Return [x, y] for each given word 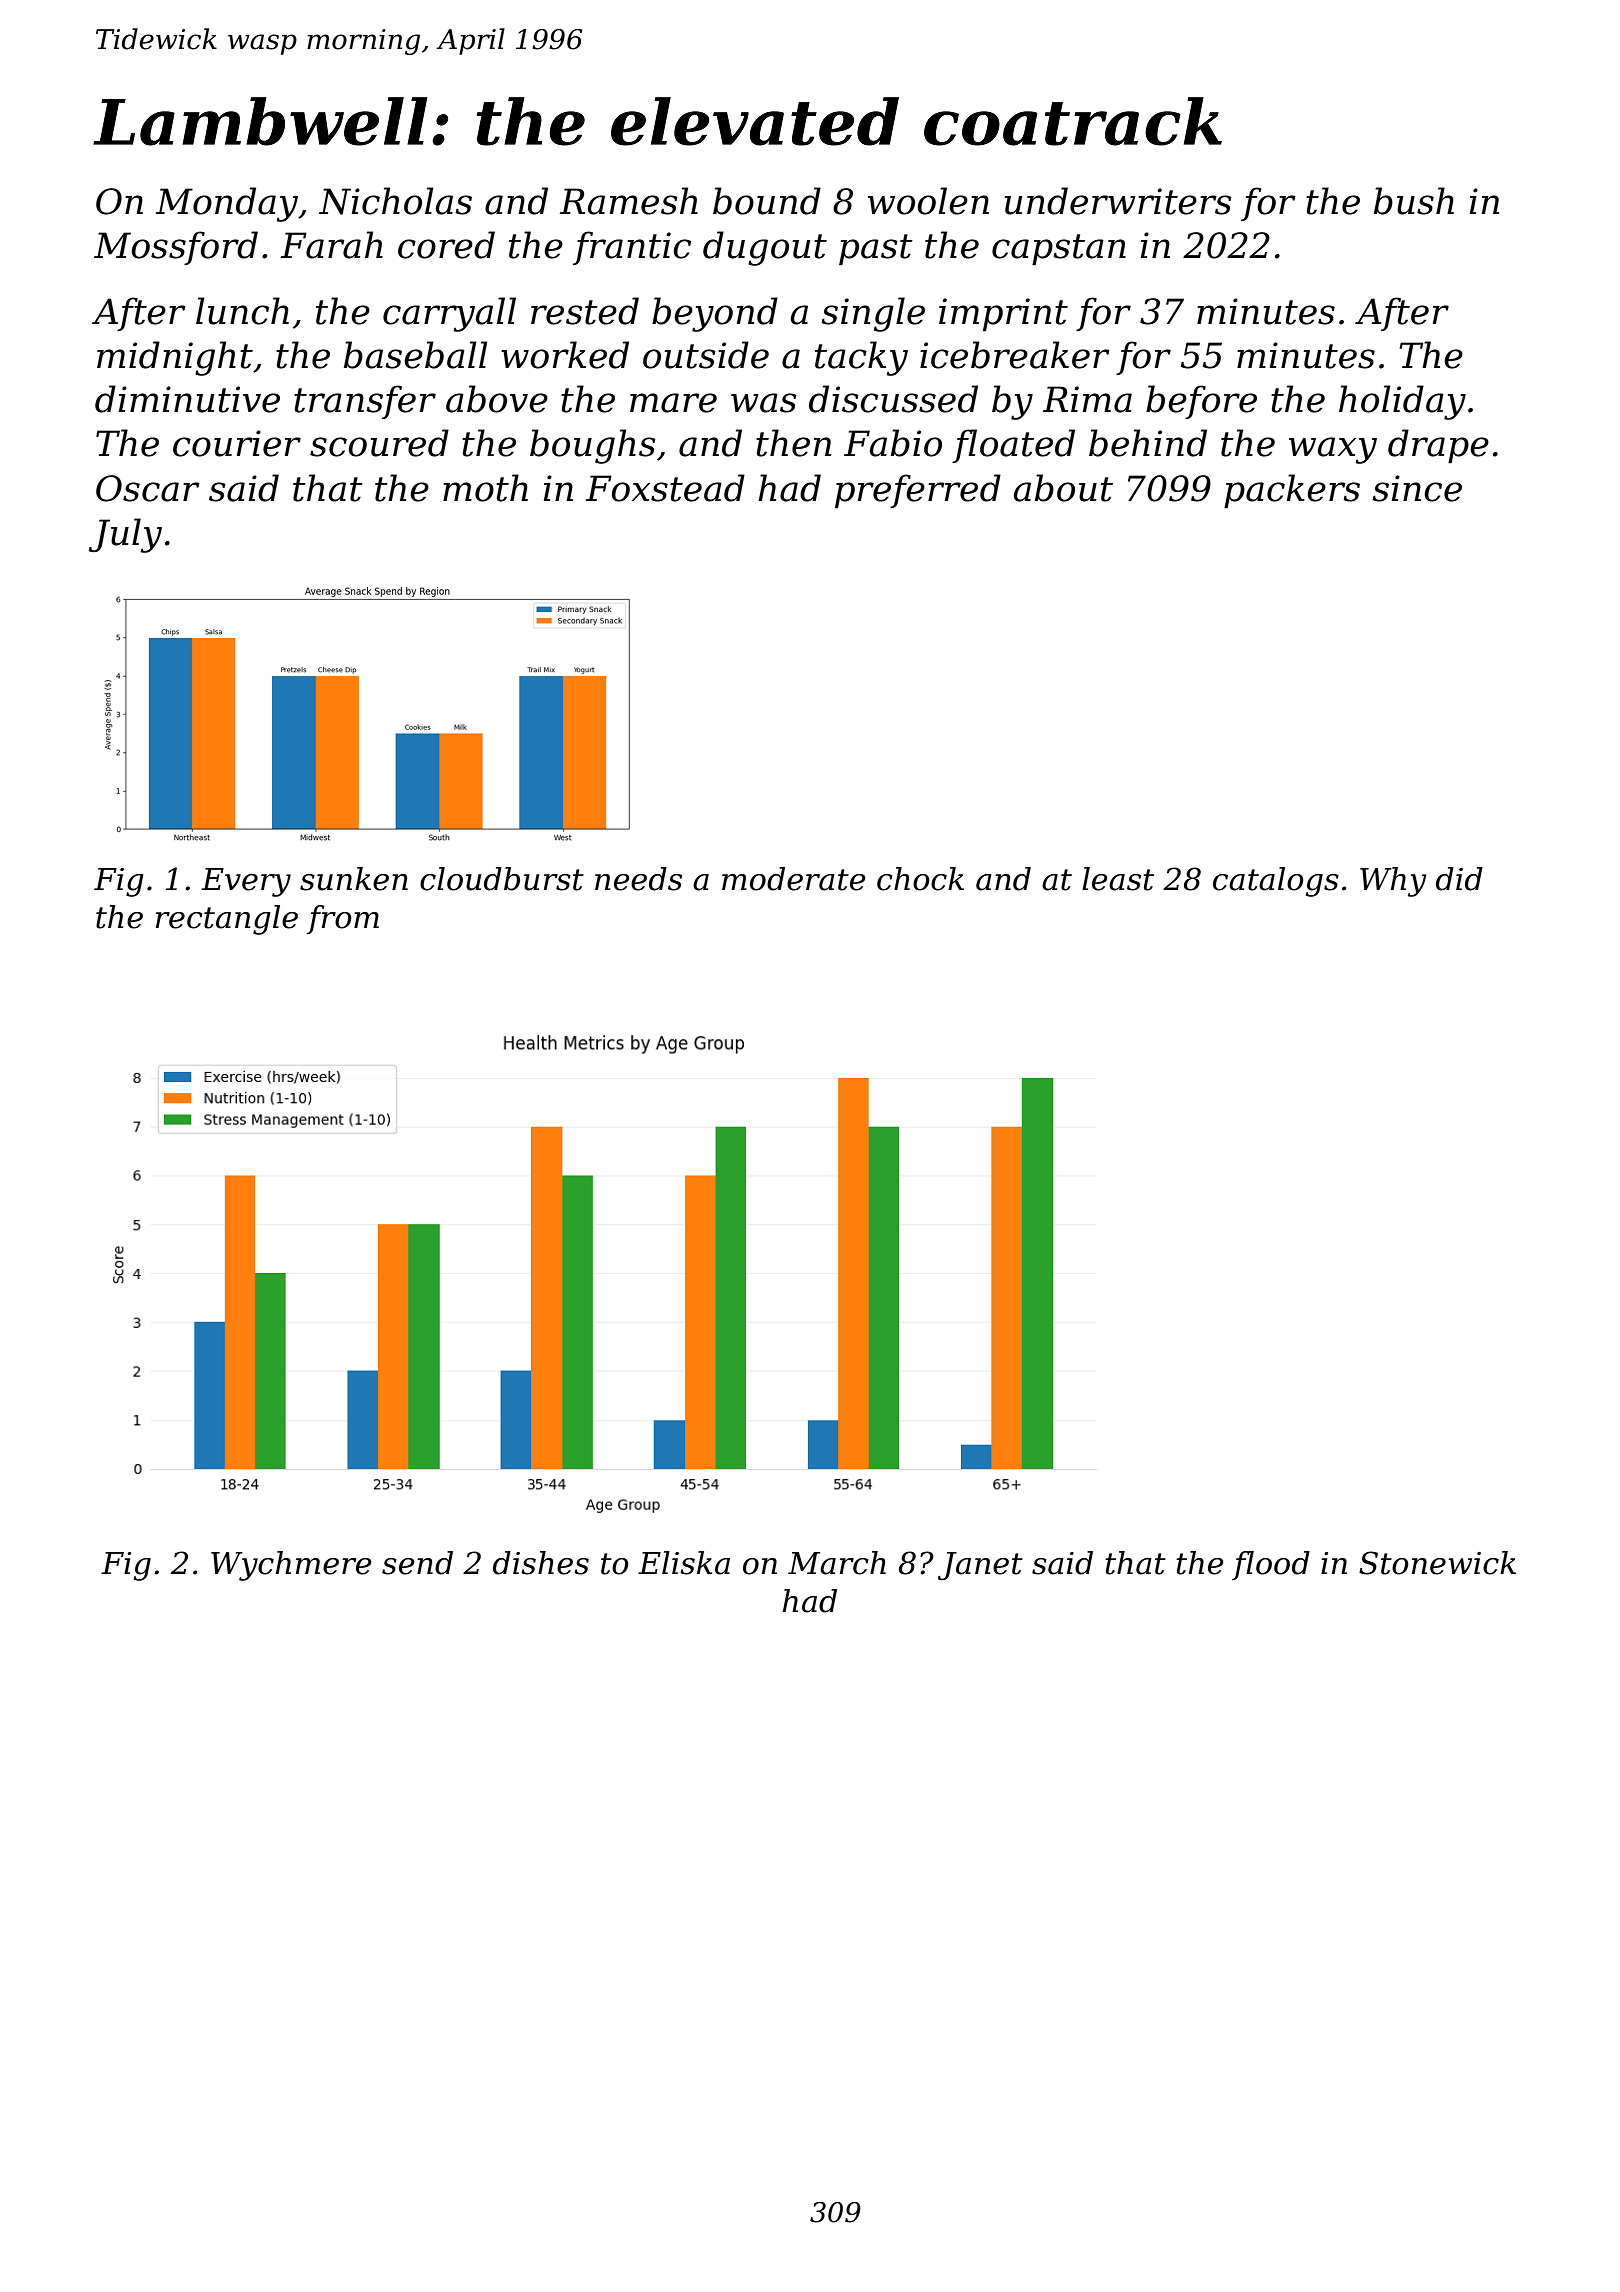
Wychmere [291, 1566]
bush [1414, 201]
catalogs [1276, 882]
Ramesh [629, 201]
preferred [918, 491]
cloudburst [502, 879]
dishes [541, 1563]
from [343, 919]
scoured [379, 443]
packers [1292, 491]
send [417, 1563]
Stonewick [1437, 1563]
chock [920, 879]
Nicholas [395, 201]
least [1118, 879]
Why [1393, 882]
